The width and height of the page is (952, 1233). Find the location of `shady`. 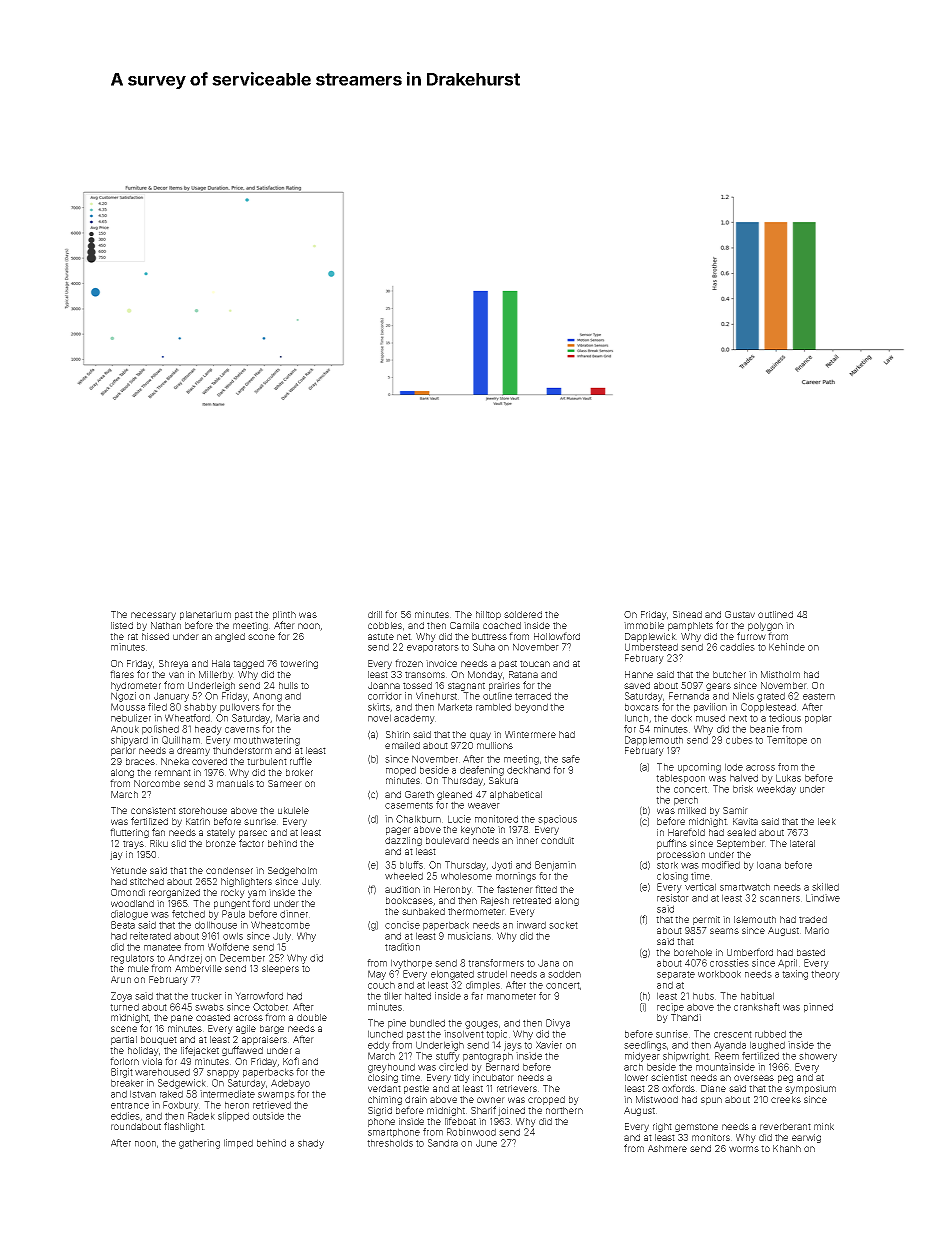

shady is located at coordinates (311, 1144).
